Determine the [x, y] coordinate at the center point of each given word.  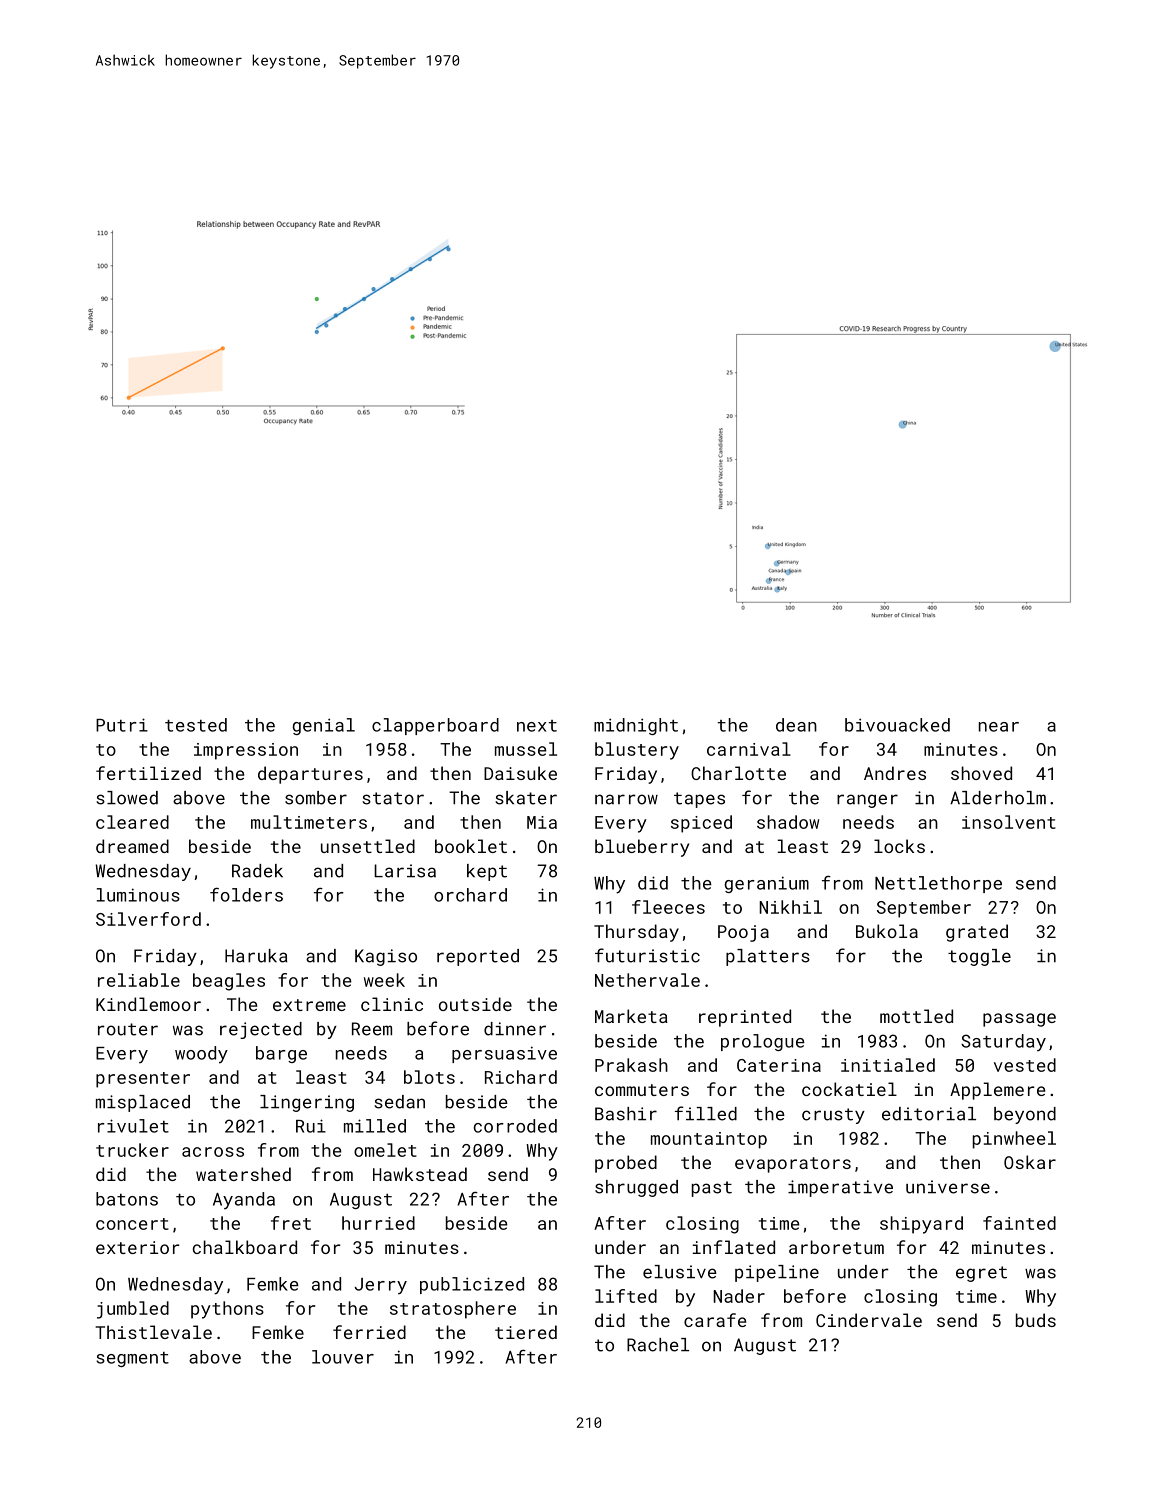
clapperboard [435, 726]
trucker [132, 1150]
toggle [979, 957]
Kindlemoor [148, 1004]
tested [196, 725]
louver [343, 1357]
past [712, 1189]
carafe [715, 1320]
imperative [840, 1188]
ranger [867, 801]
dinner [515, 1029]
